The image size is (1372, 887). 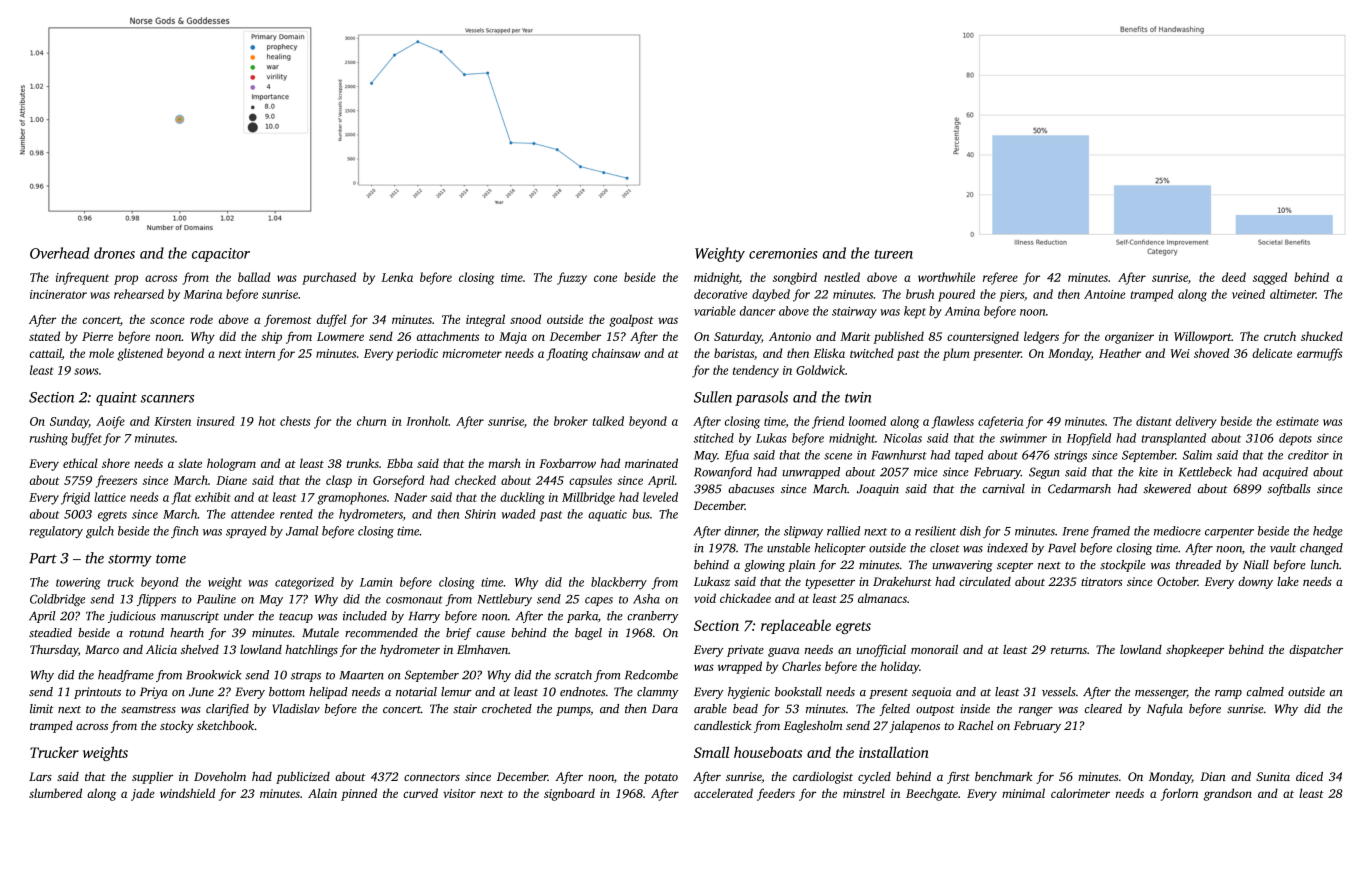 I want to click on under, so click(x=239, y=616).
